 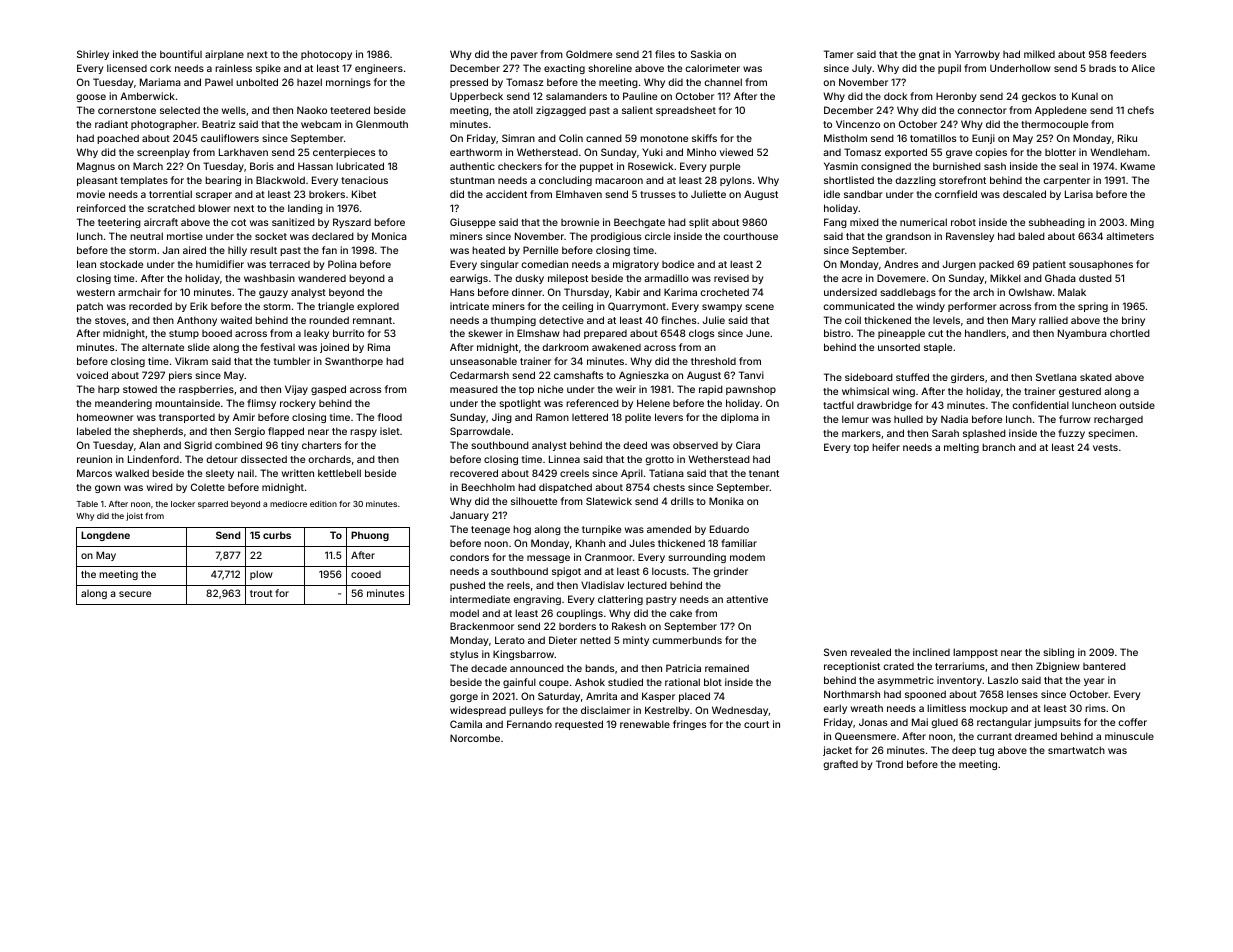 What do you see at coordinates (105, 417) in the screenshot?
I see `homeowner` at bounding box center [105, 417].
